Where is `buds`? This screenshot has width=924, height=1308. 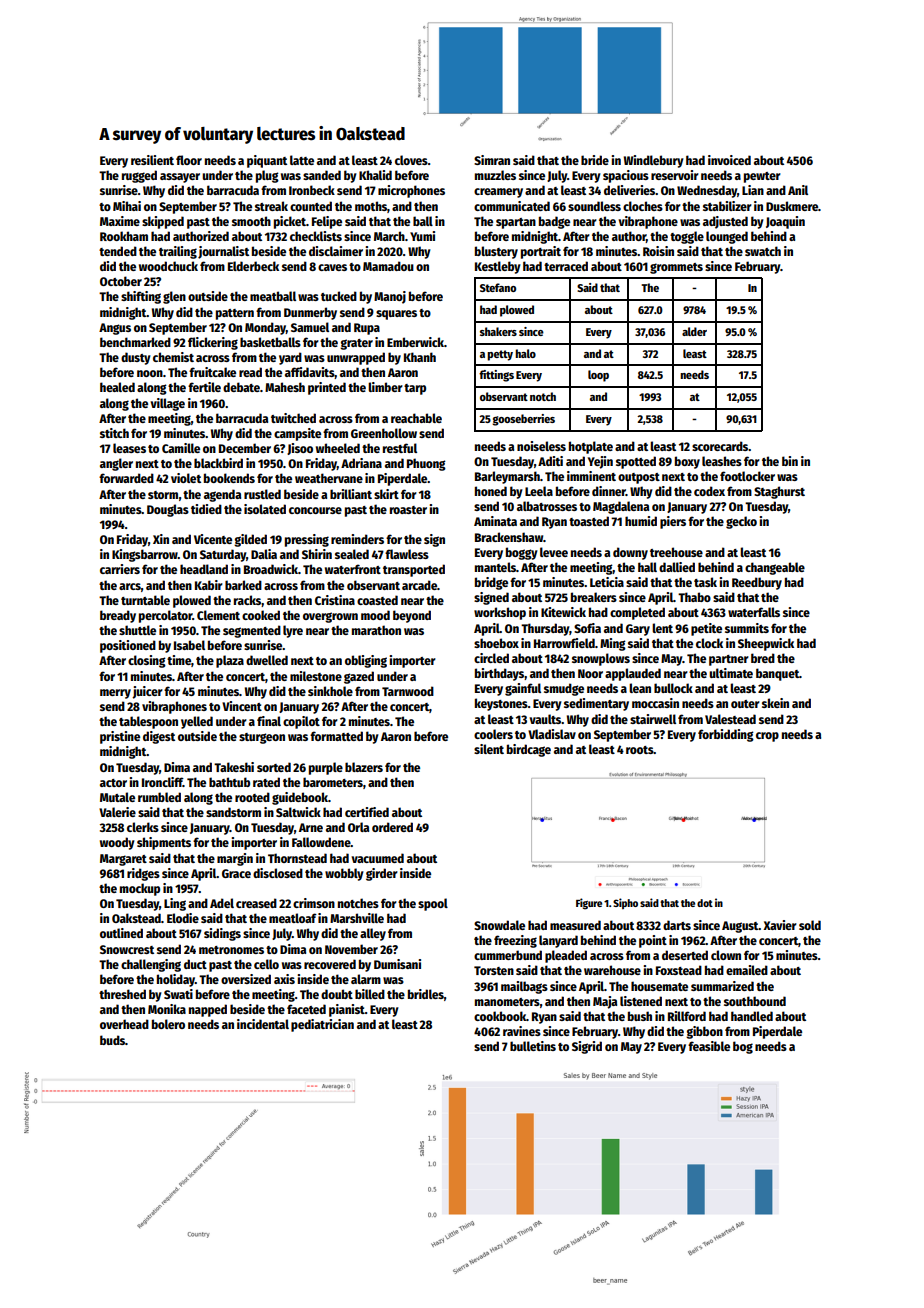
buds is located at coordinates (112, 1040).
